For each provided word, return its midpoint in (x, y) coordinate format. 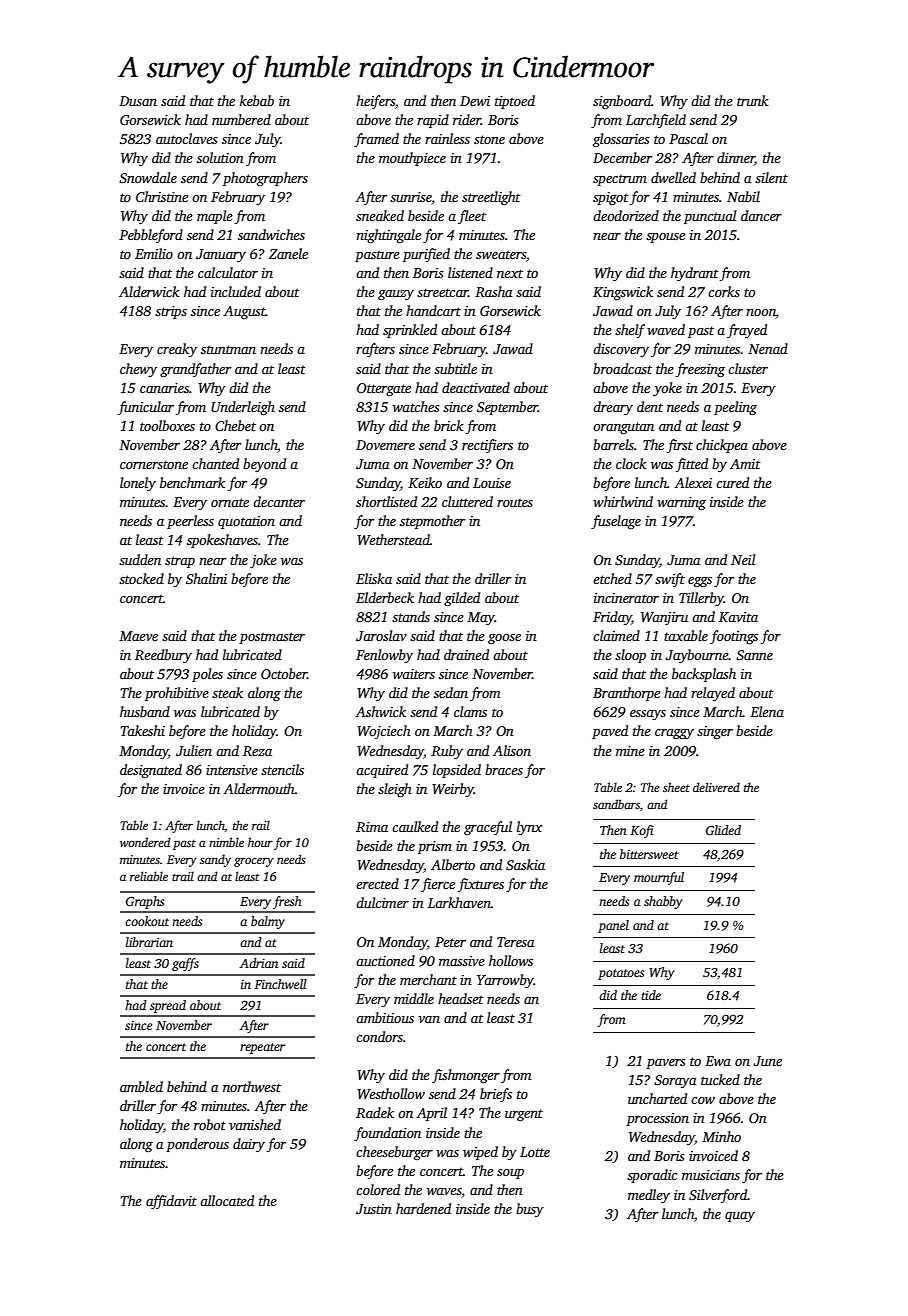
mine (630, 751)
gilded (462, 599)
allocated (227, 1200)
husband (145, 711)
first (680, 446)
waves (444, 1191)
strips (171, 312)
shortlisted (386, 501)
